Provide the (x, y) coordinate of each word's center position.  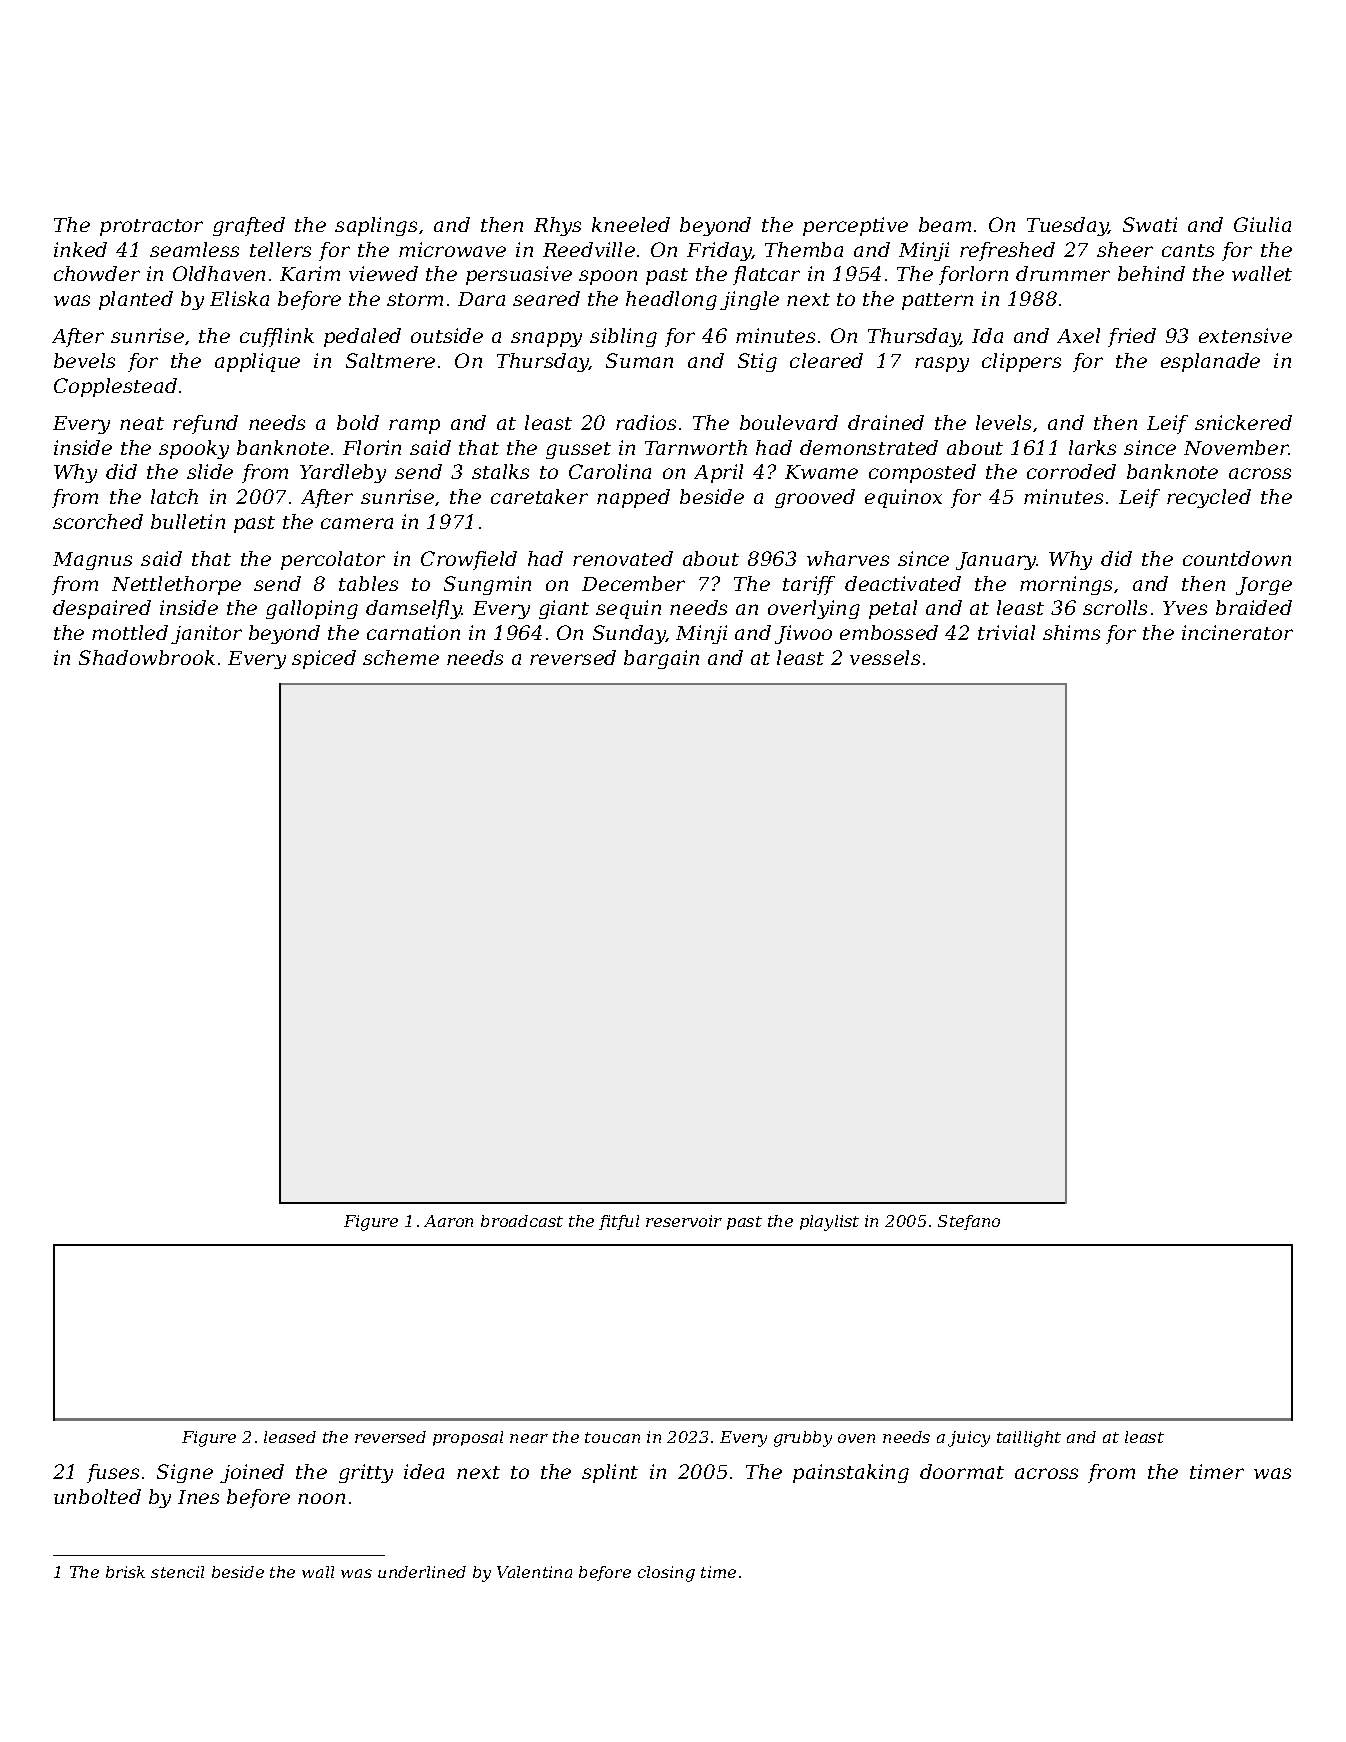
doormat (962, 1471)
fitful (619, 1222)
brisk (125, 1572)
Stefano (969, 1222)
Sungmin (487, 585)
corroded (1071, 471)
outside (447, 335)
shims (1071, 632)
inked (80, 249)
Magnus (92, 561)
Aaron (448, 1221)
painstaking (851, 1473)
